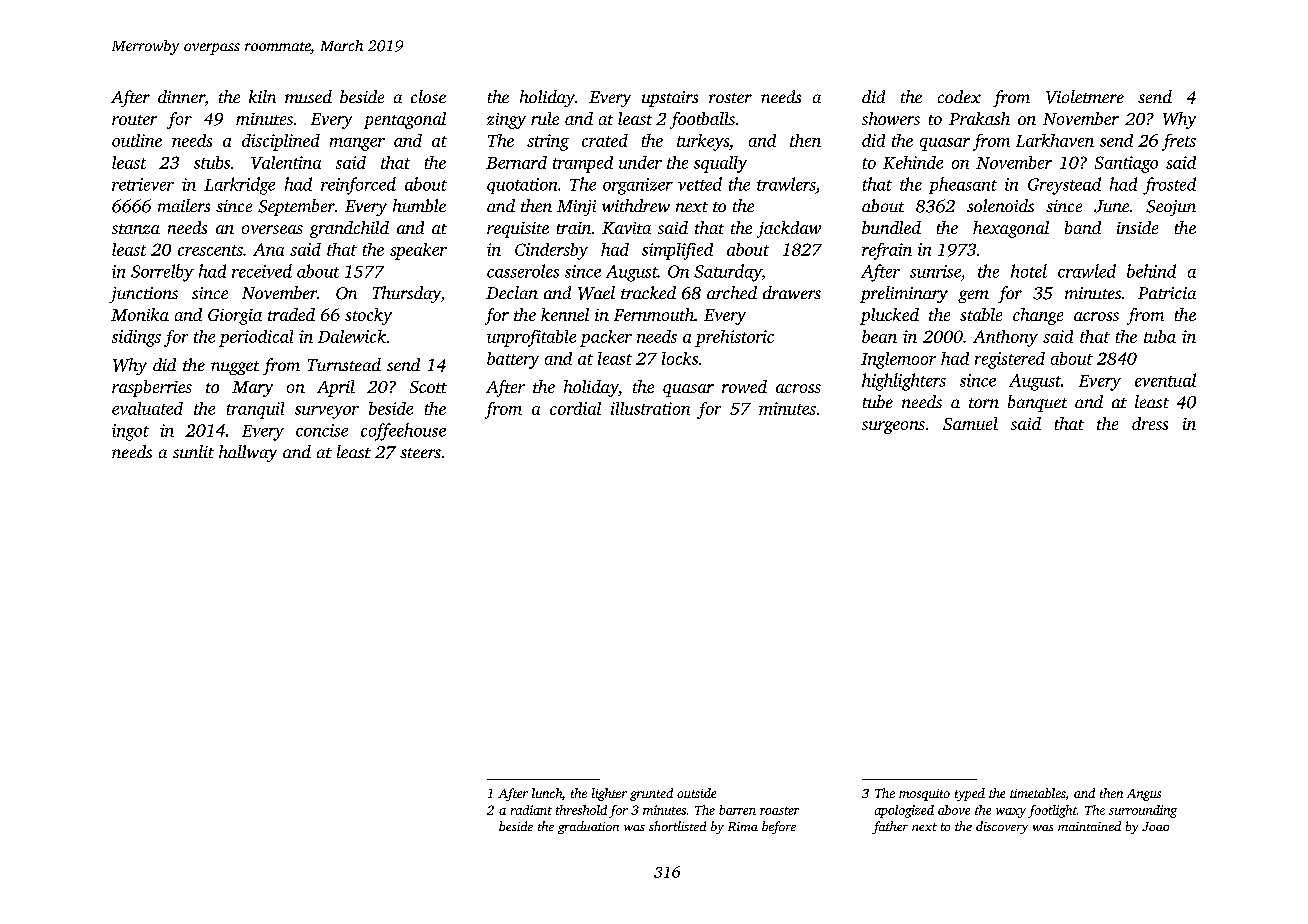 This screenshot has height=924, width=1308. What do you see at coordinates (893, 427) in the screenshot?
I see `surgeons` at bounding box center [893, 427].
